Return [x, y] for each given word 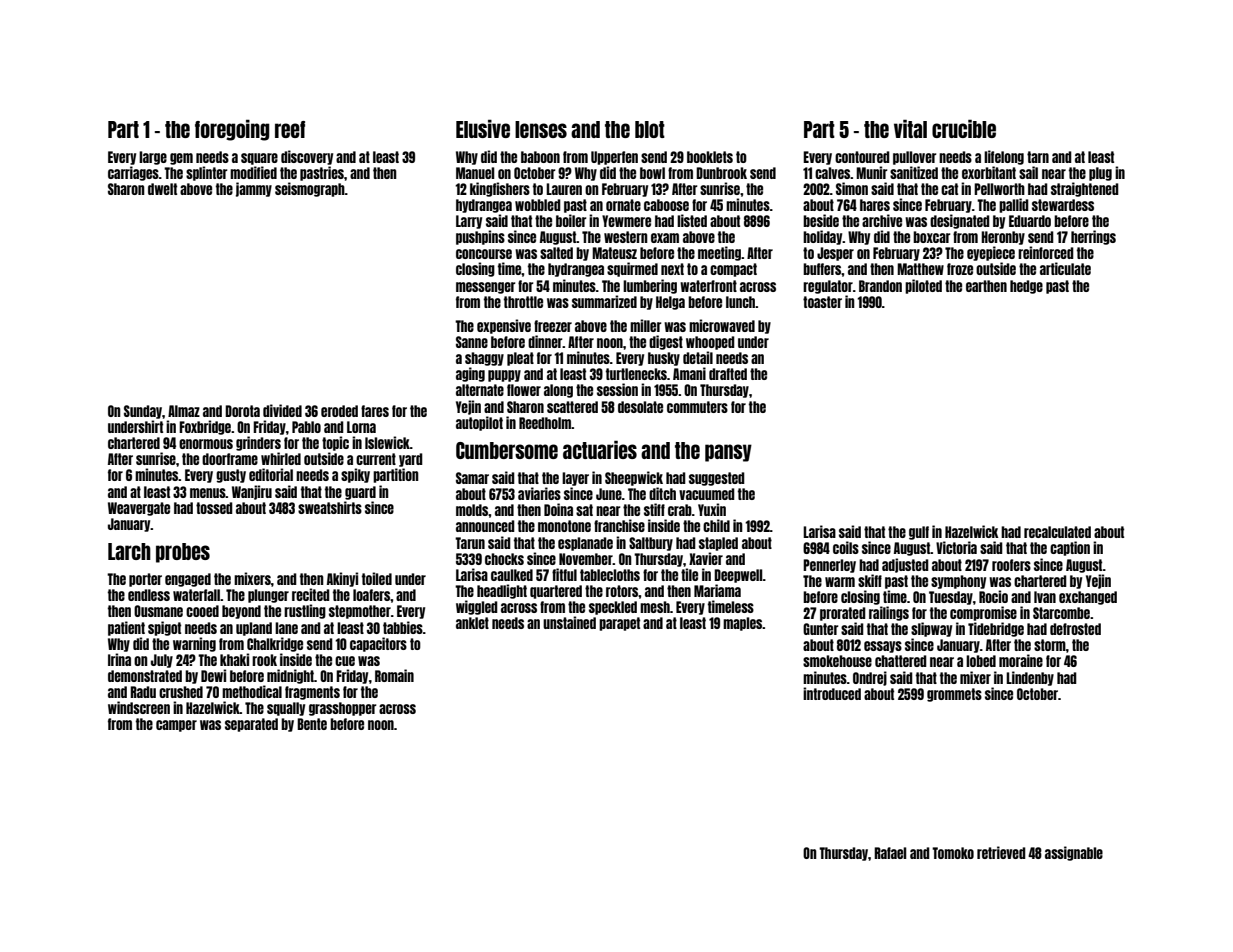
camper [176, 726]
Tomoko [953, 853]
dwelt [162, 189]
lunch [740, 302]
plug [1100, 174]
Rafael [890, 853]
